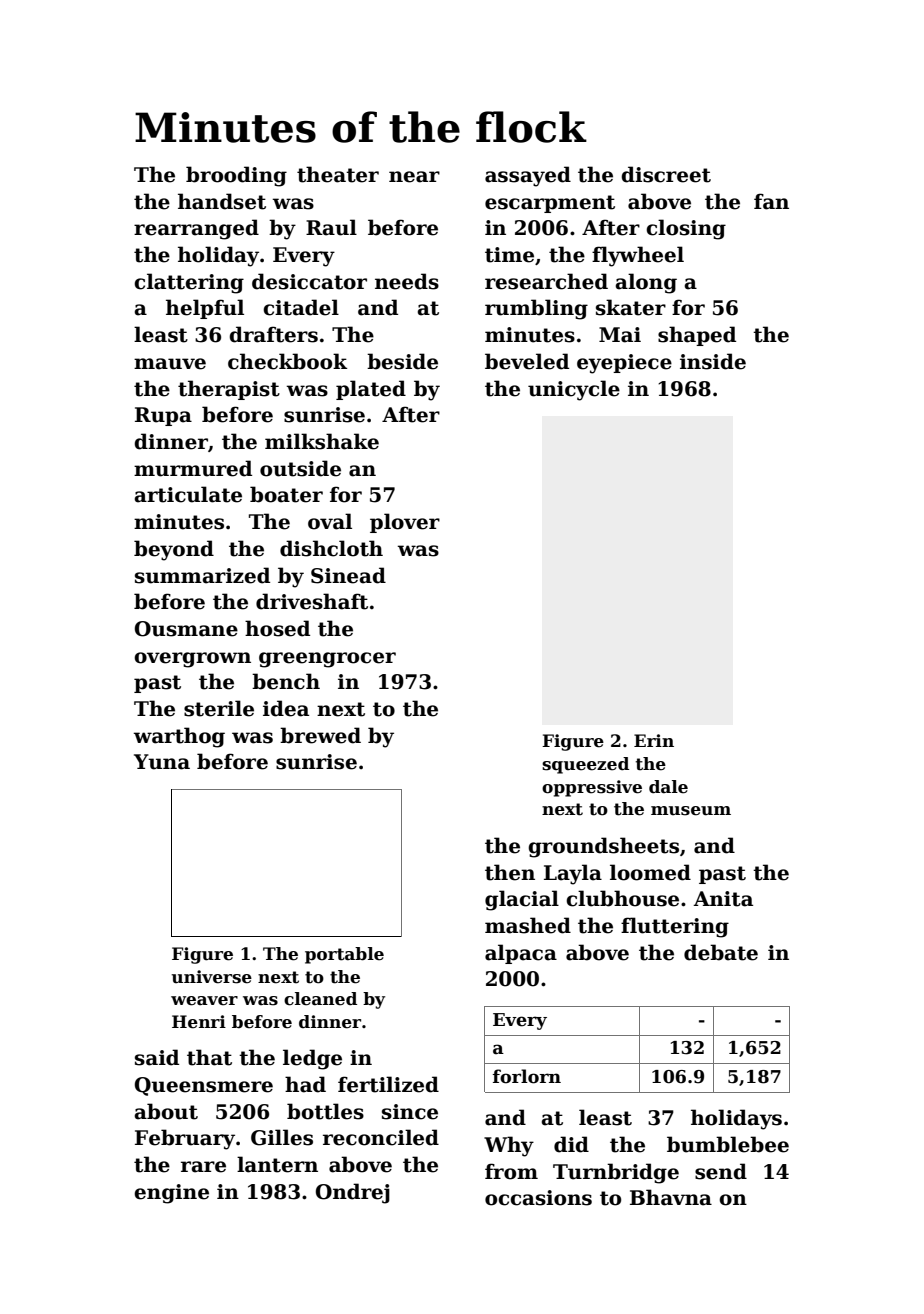 This page has height=1314, width=924. What do you see at coordinates (320, 999) in the page?
I see `cleaned` at bounding box center [320, 999].
